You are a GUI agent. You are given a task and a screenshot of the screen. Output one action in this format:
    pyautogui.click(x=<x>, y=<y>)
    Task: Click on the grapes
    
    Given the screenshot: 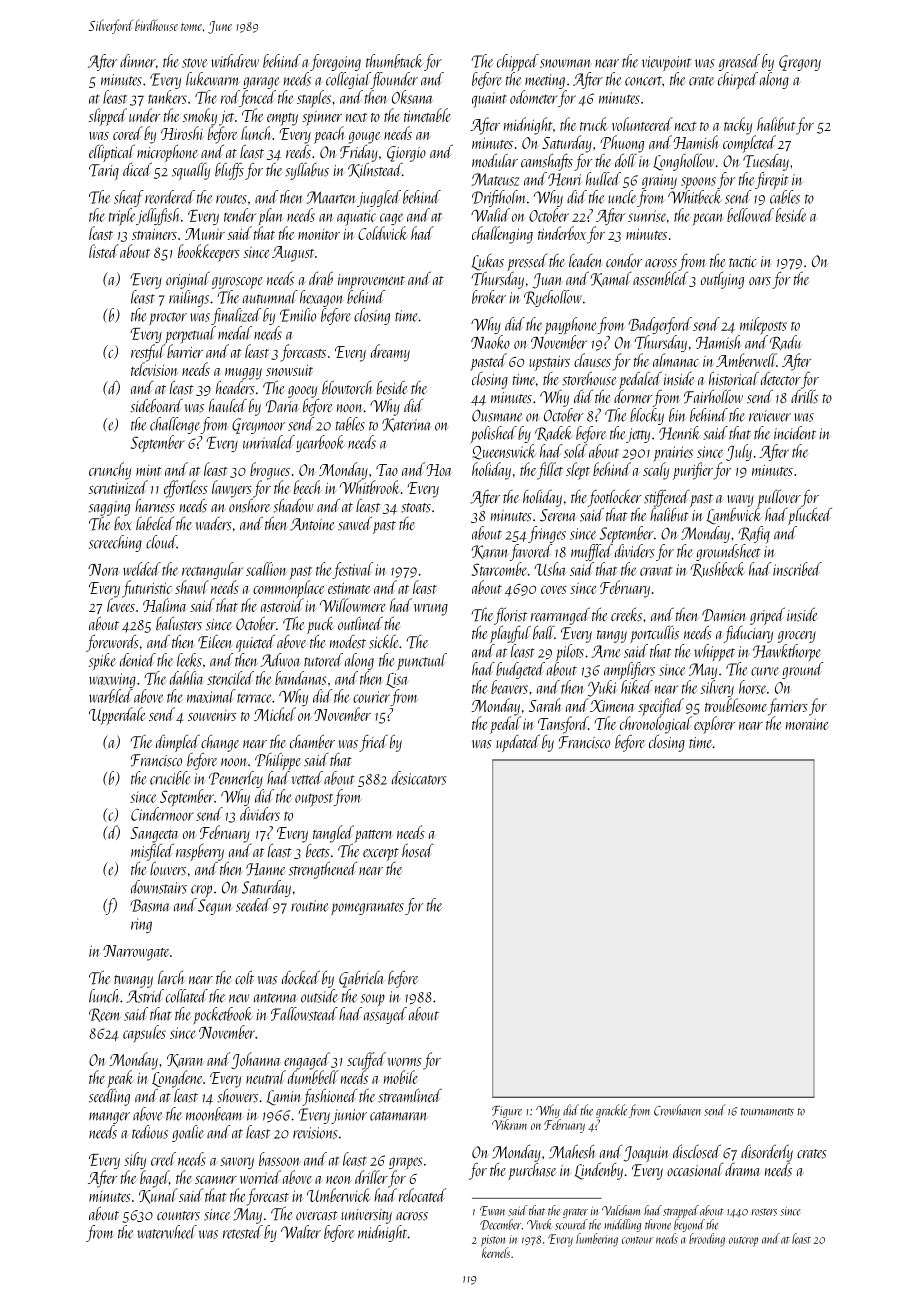 What is the action you would take?
    pyautogui.click(x=405, y=1163)
